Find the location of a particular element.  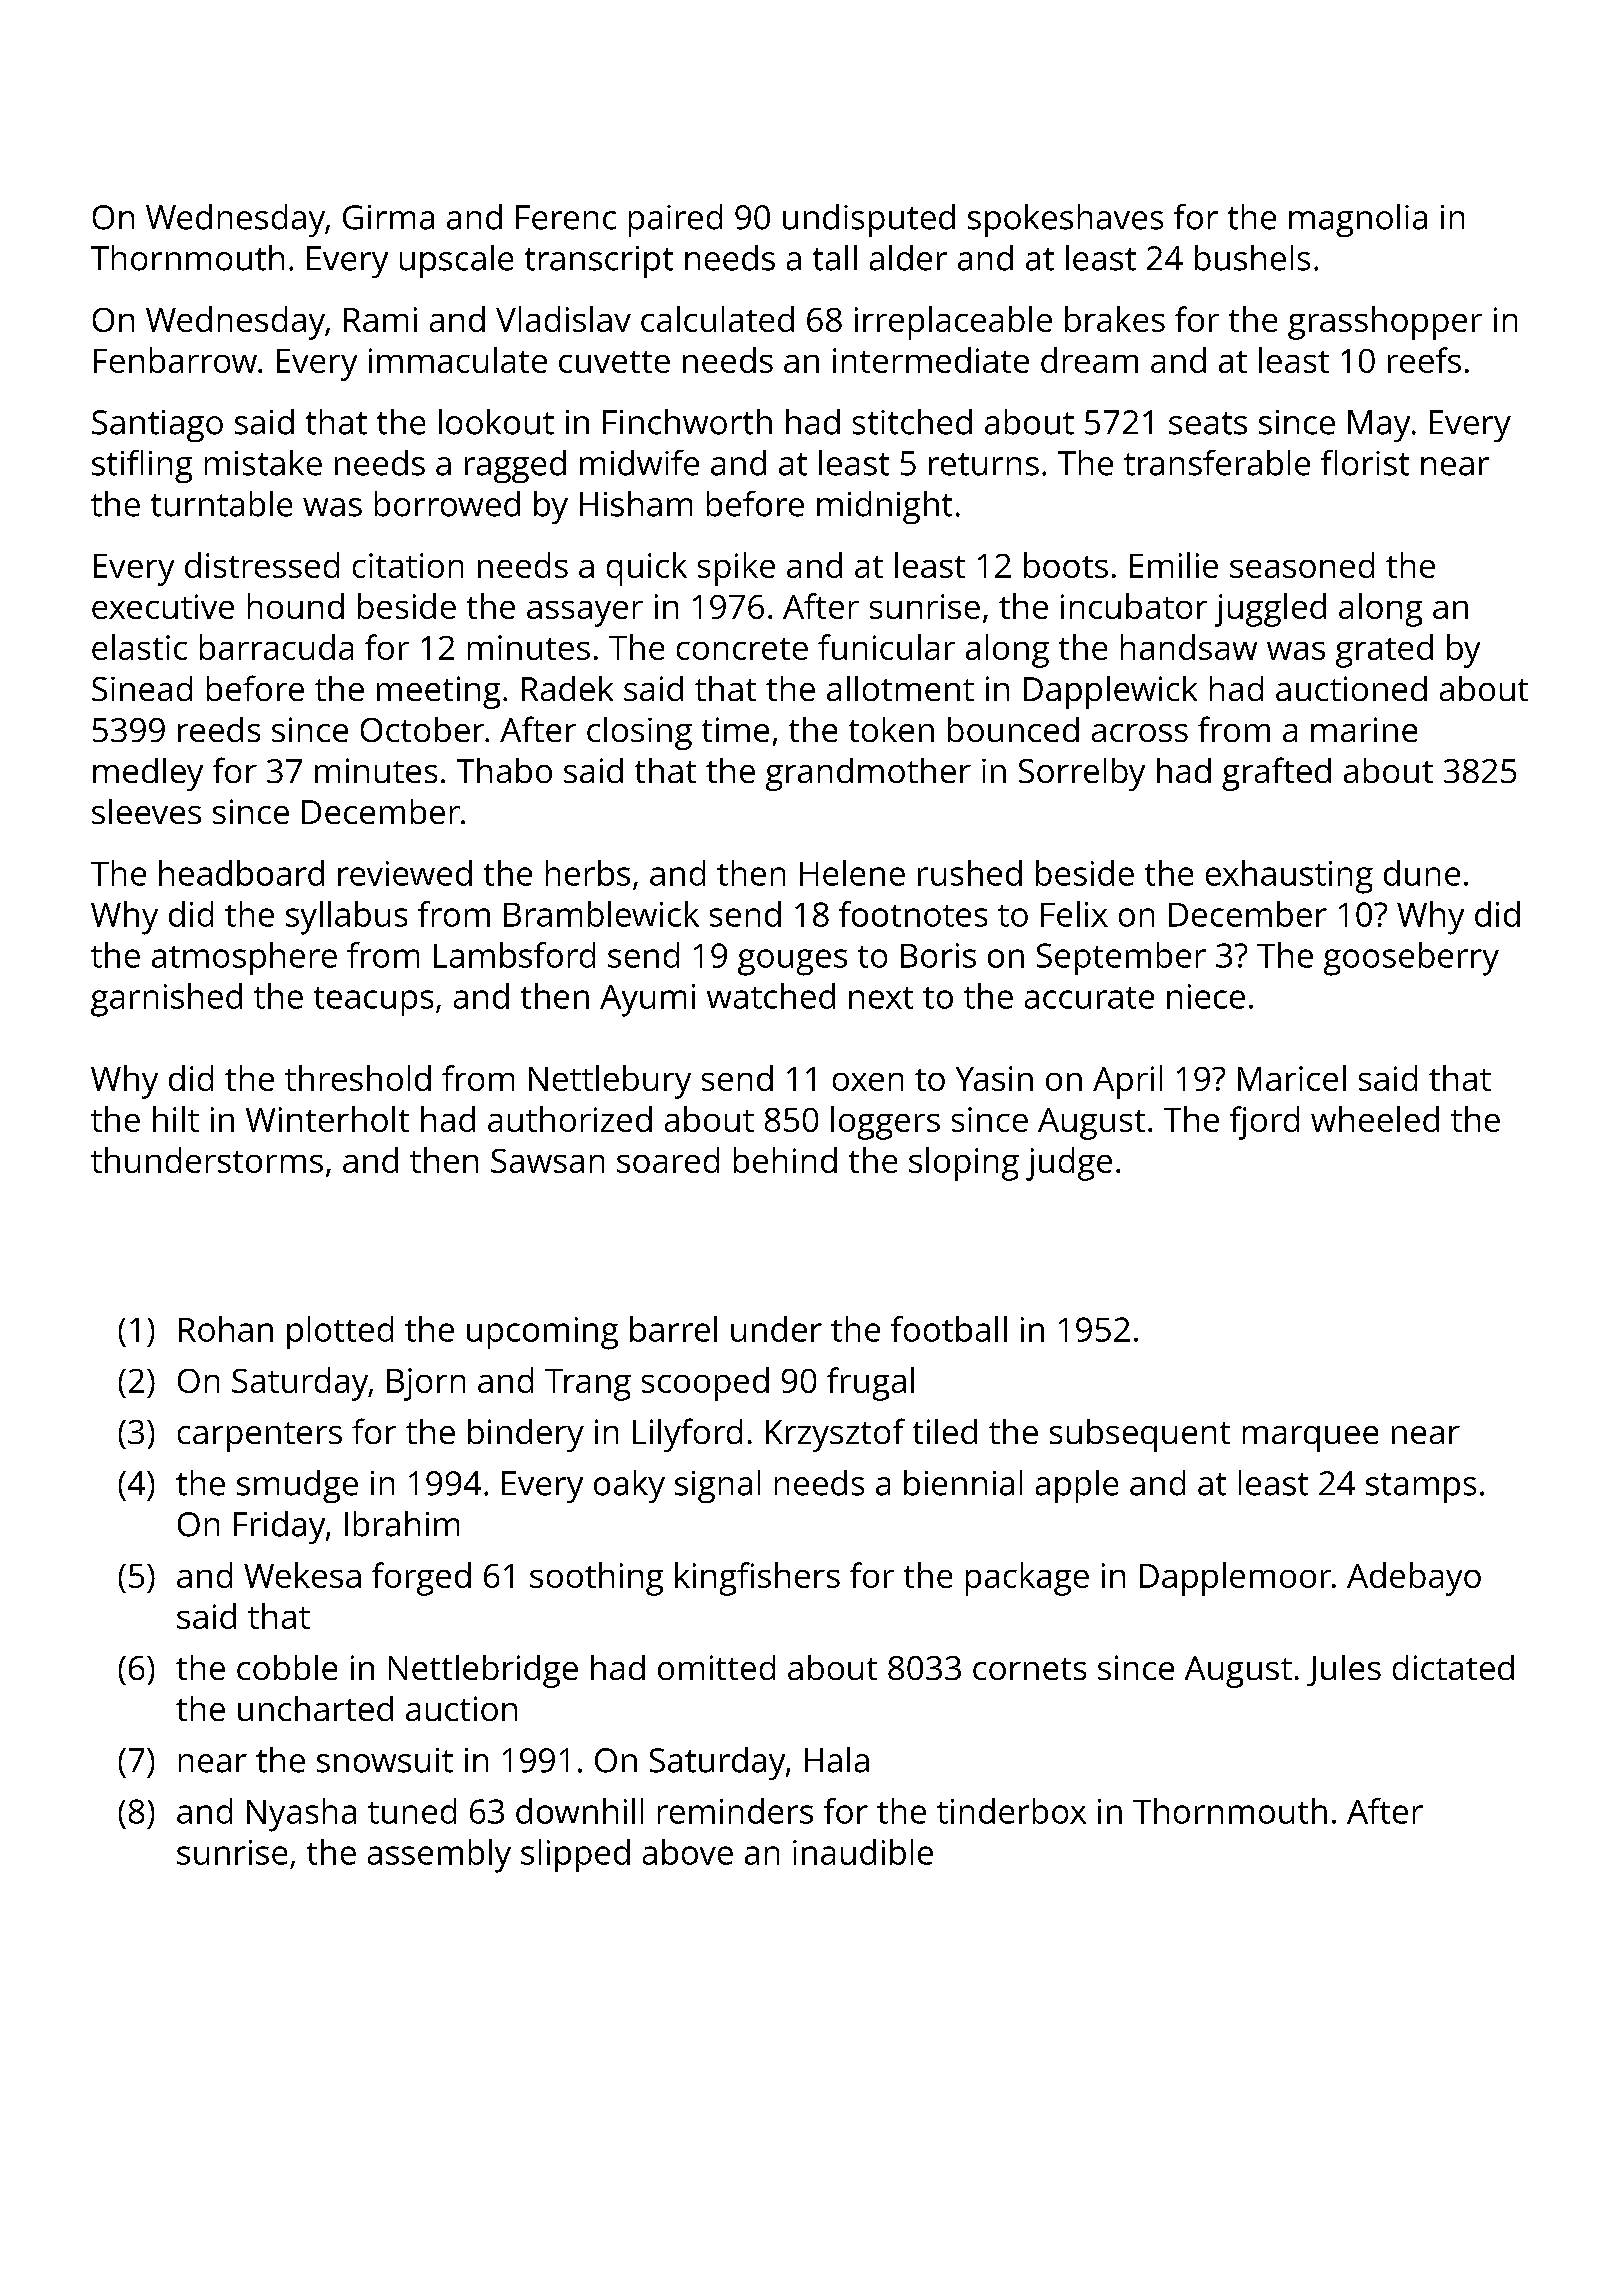

magnolia is located at coordinates (1358, 220).
